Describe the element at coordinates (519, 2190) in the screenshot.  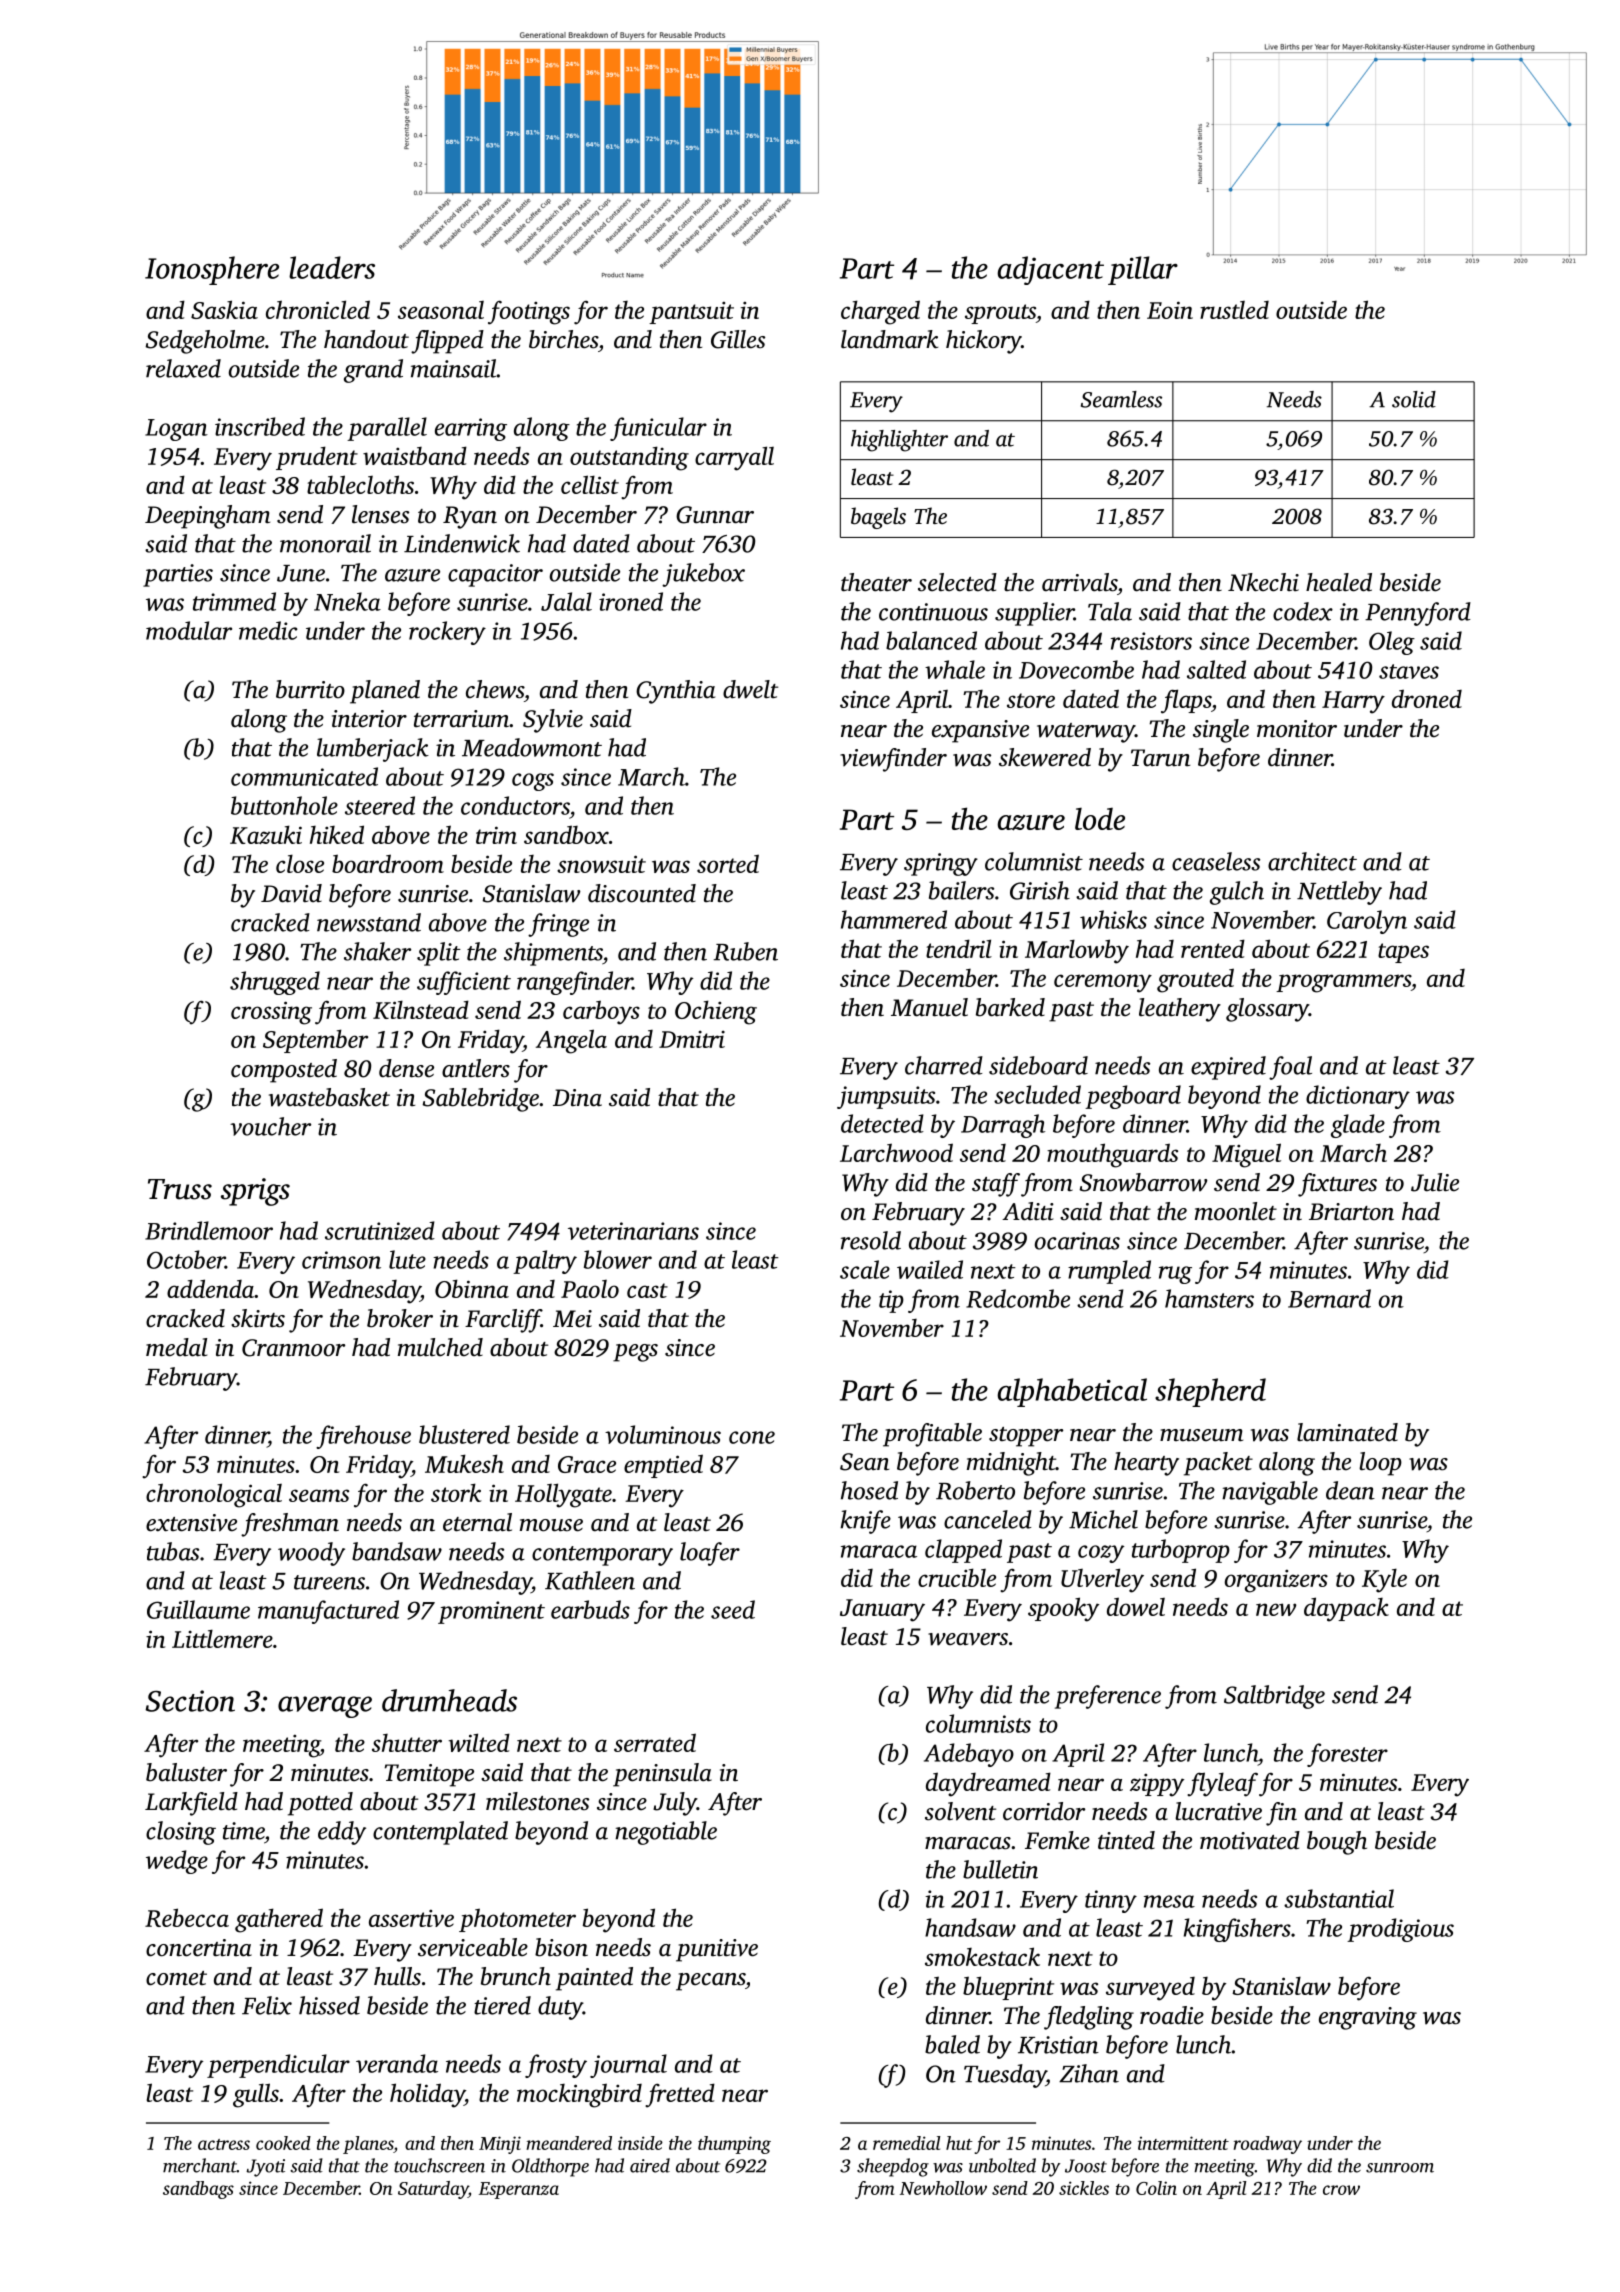
I see `Esperanza` at that location.
